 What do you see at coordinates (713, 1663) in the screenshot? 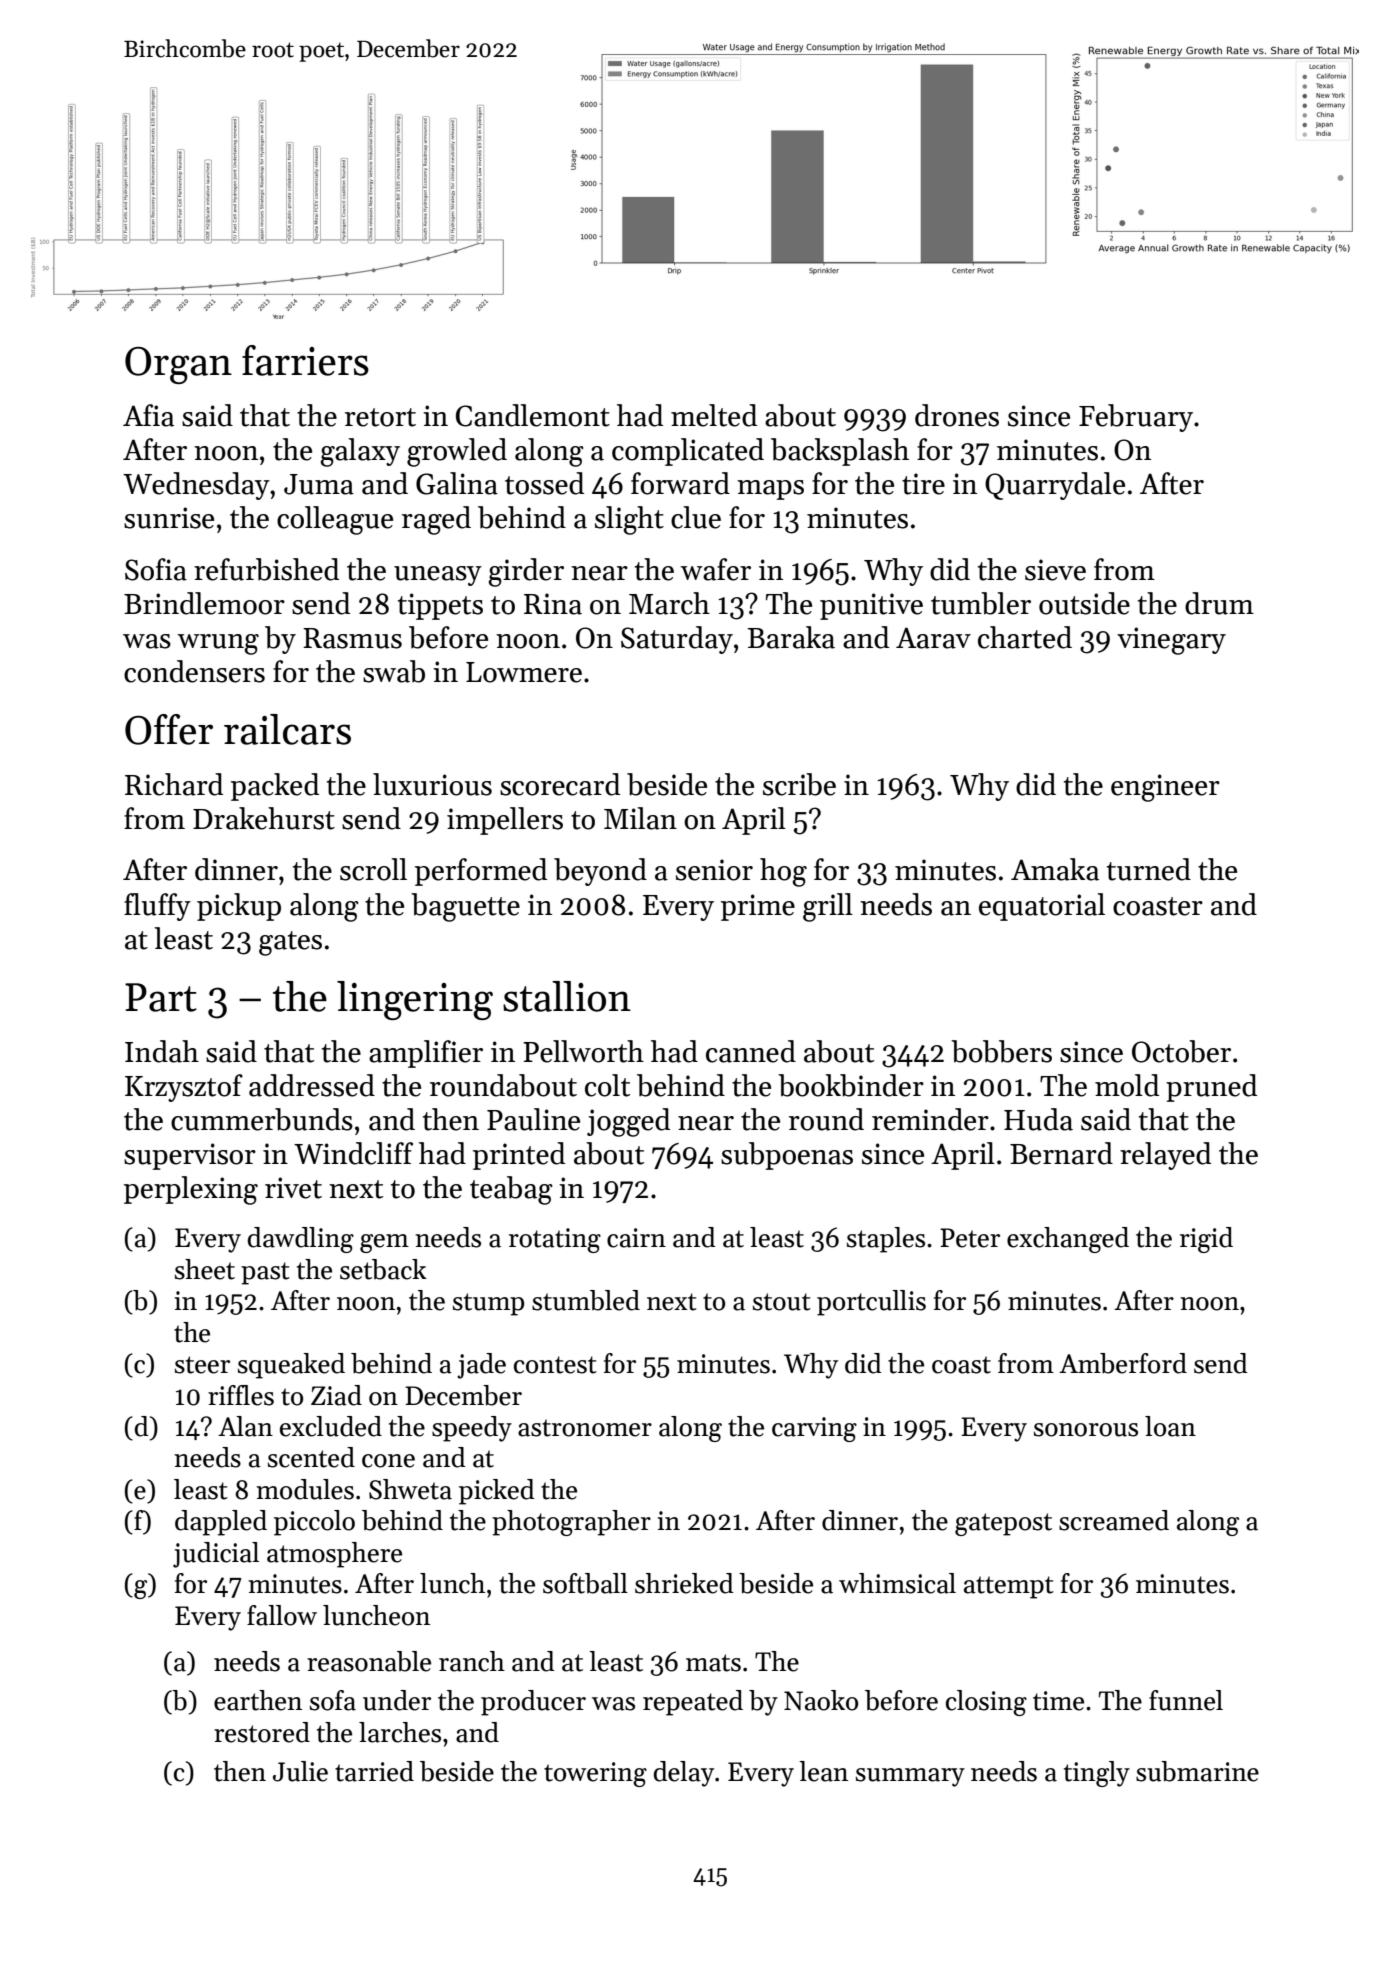
I see `mats` at bounding box center [713, 1663].
